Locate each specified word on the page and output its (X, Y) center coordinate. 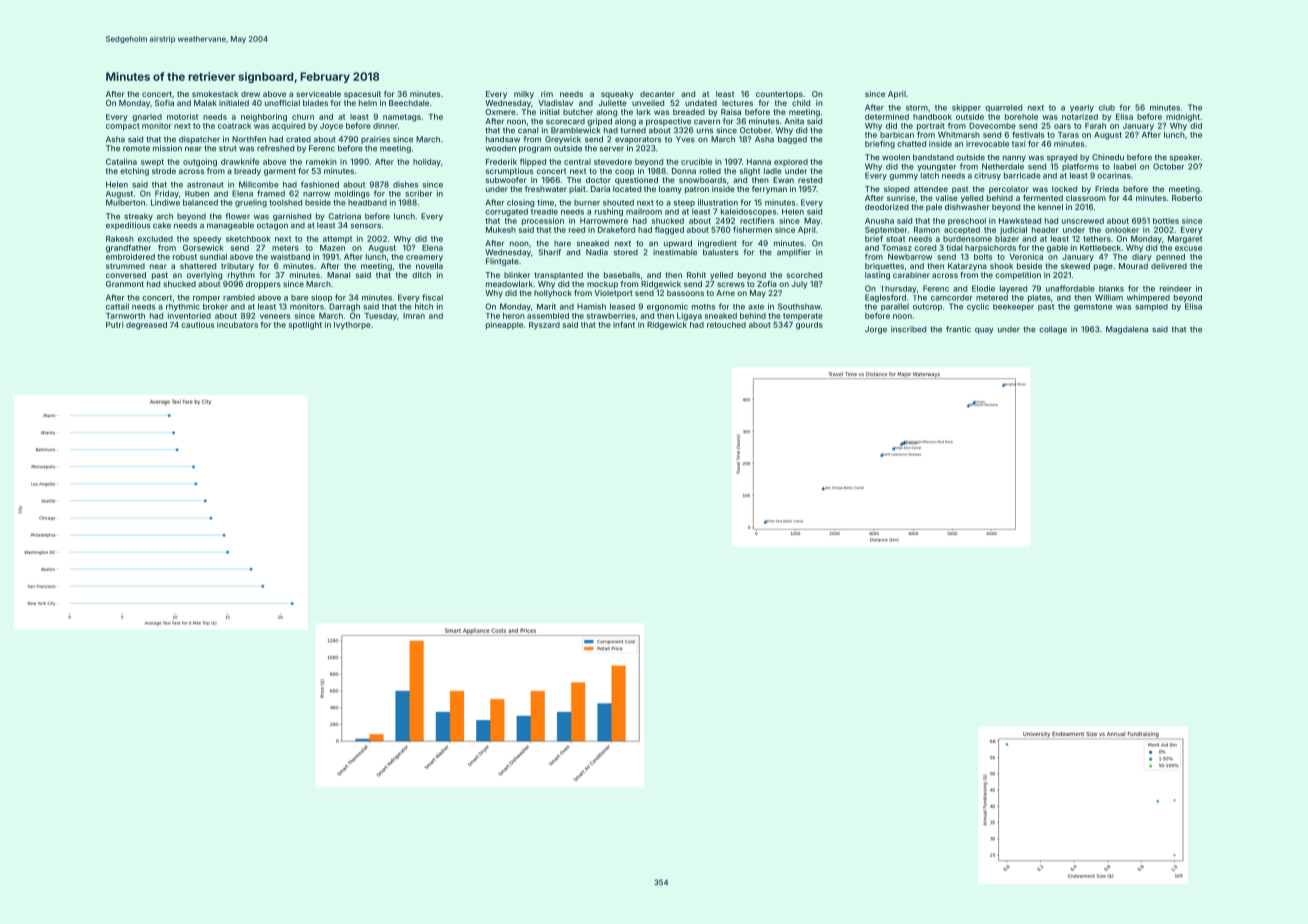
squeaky (617, 95)
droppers (263, 285)
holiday (427, 162)
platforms (1080, 167)
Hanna (759, 162)
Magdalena (1127, 330)
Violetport (613, 294)
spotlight (305, 325)
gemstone (1093, 307)
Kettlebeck (1100, 248)
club (1107, 108)
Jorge (876, 330)
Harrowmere (604, 221)
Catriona (344, 216)
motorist (182, 116)
